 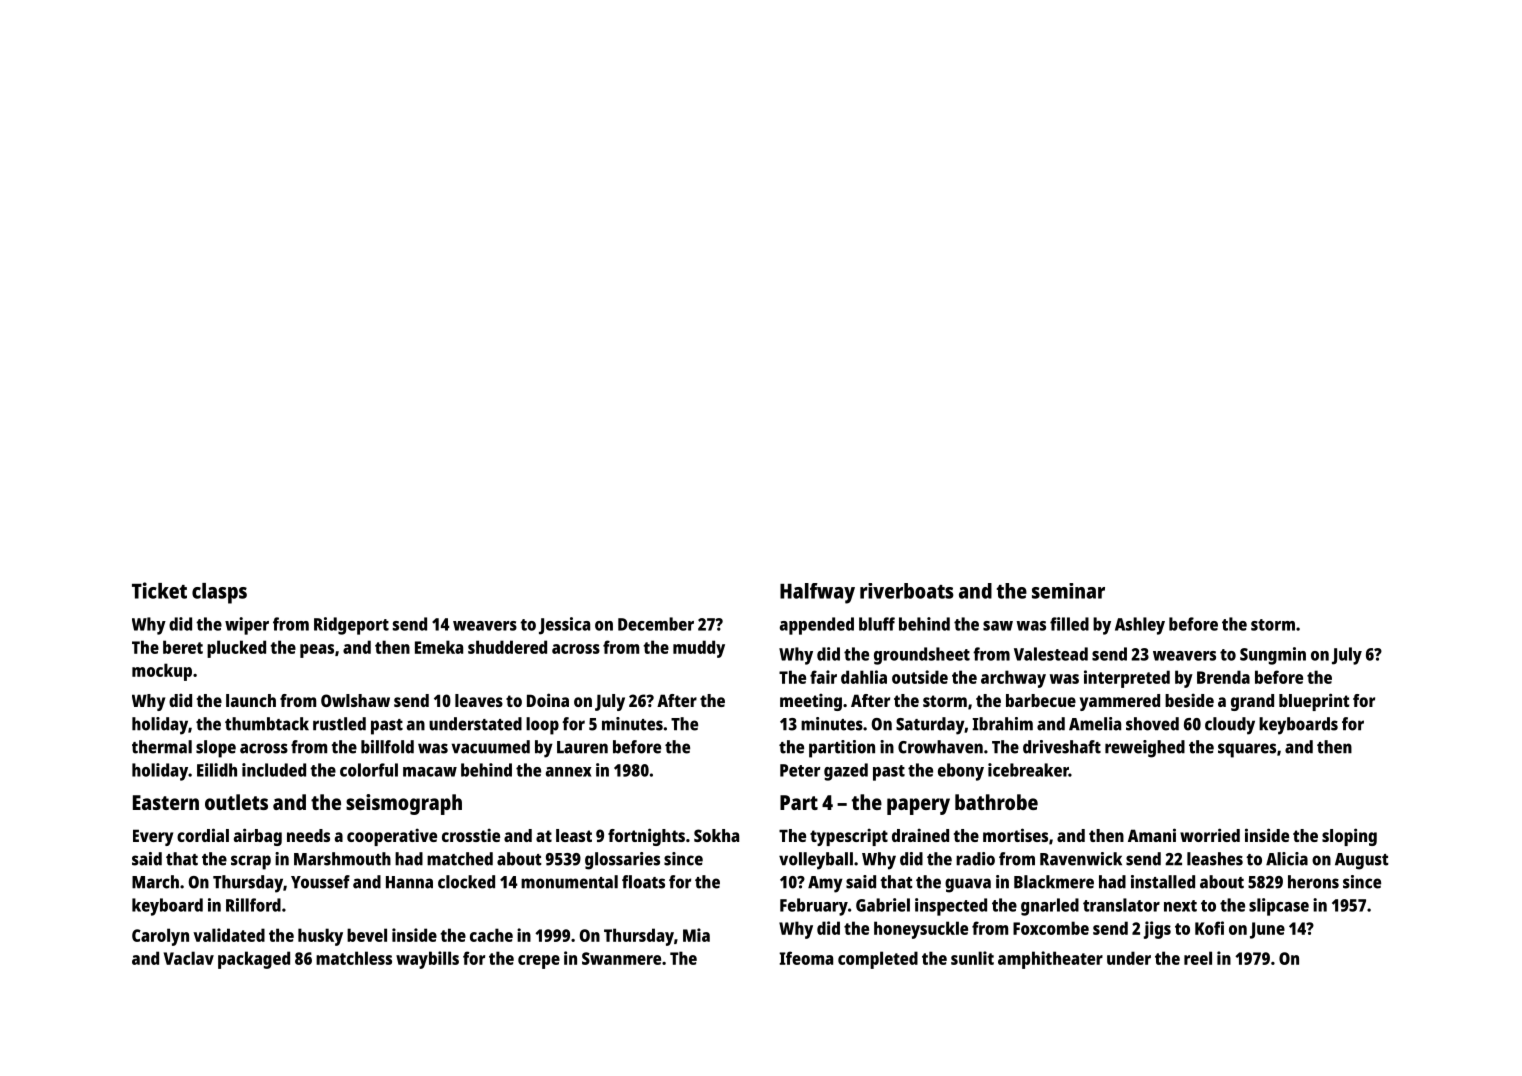 I want to click on Ravenwick, so click(x=1081, y=859).
